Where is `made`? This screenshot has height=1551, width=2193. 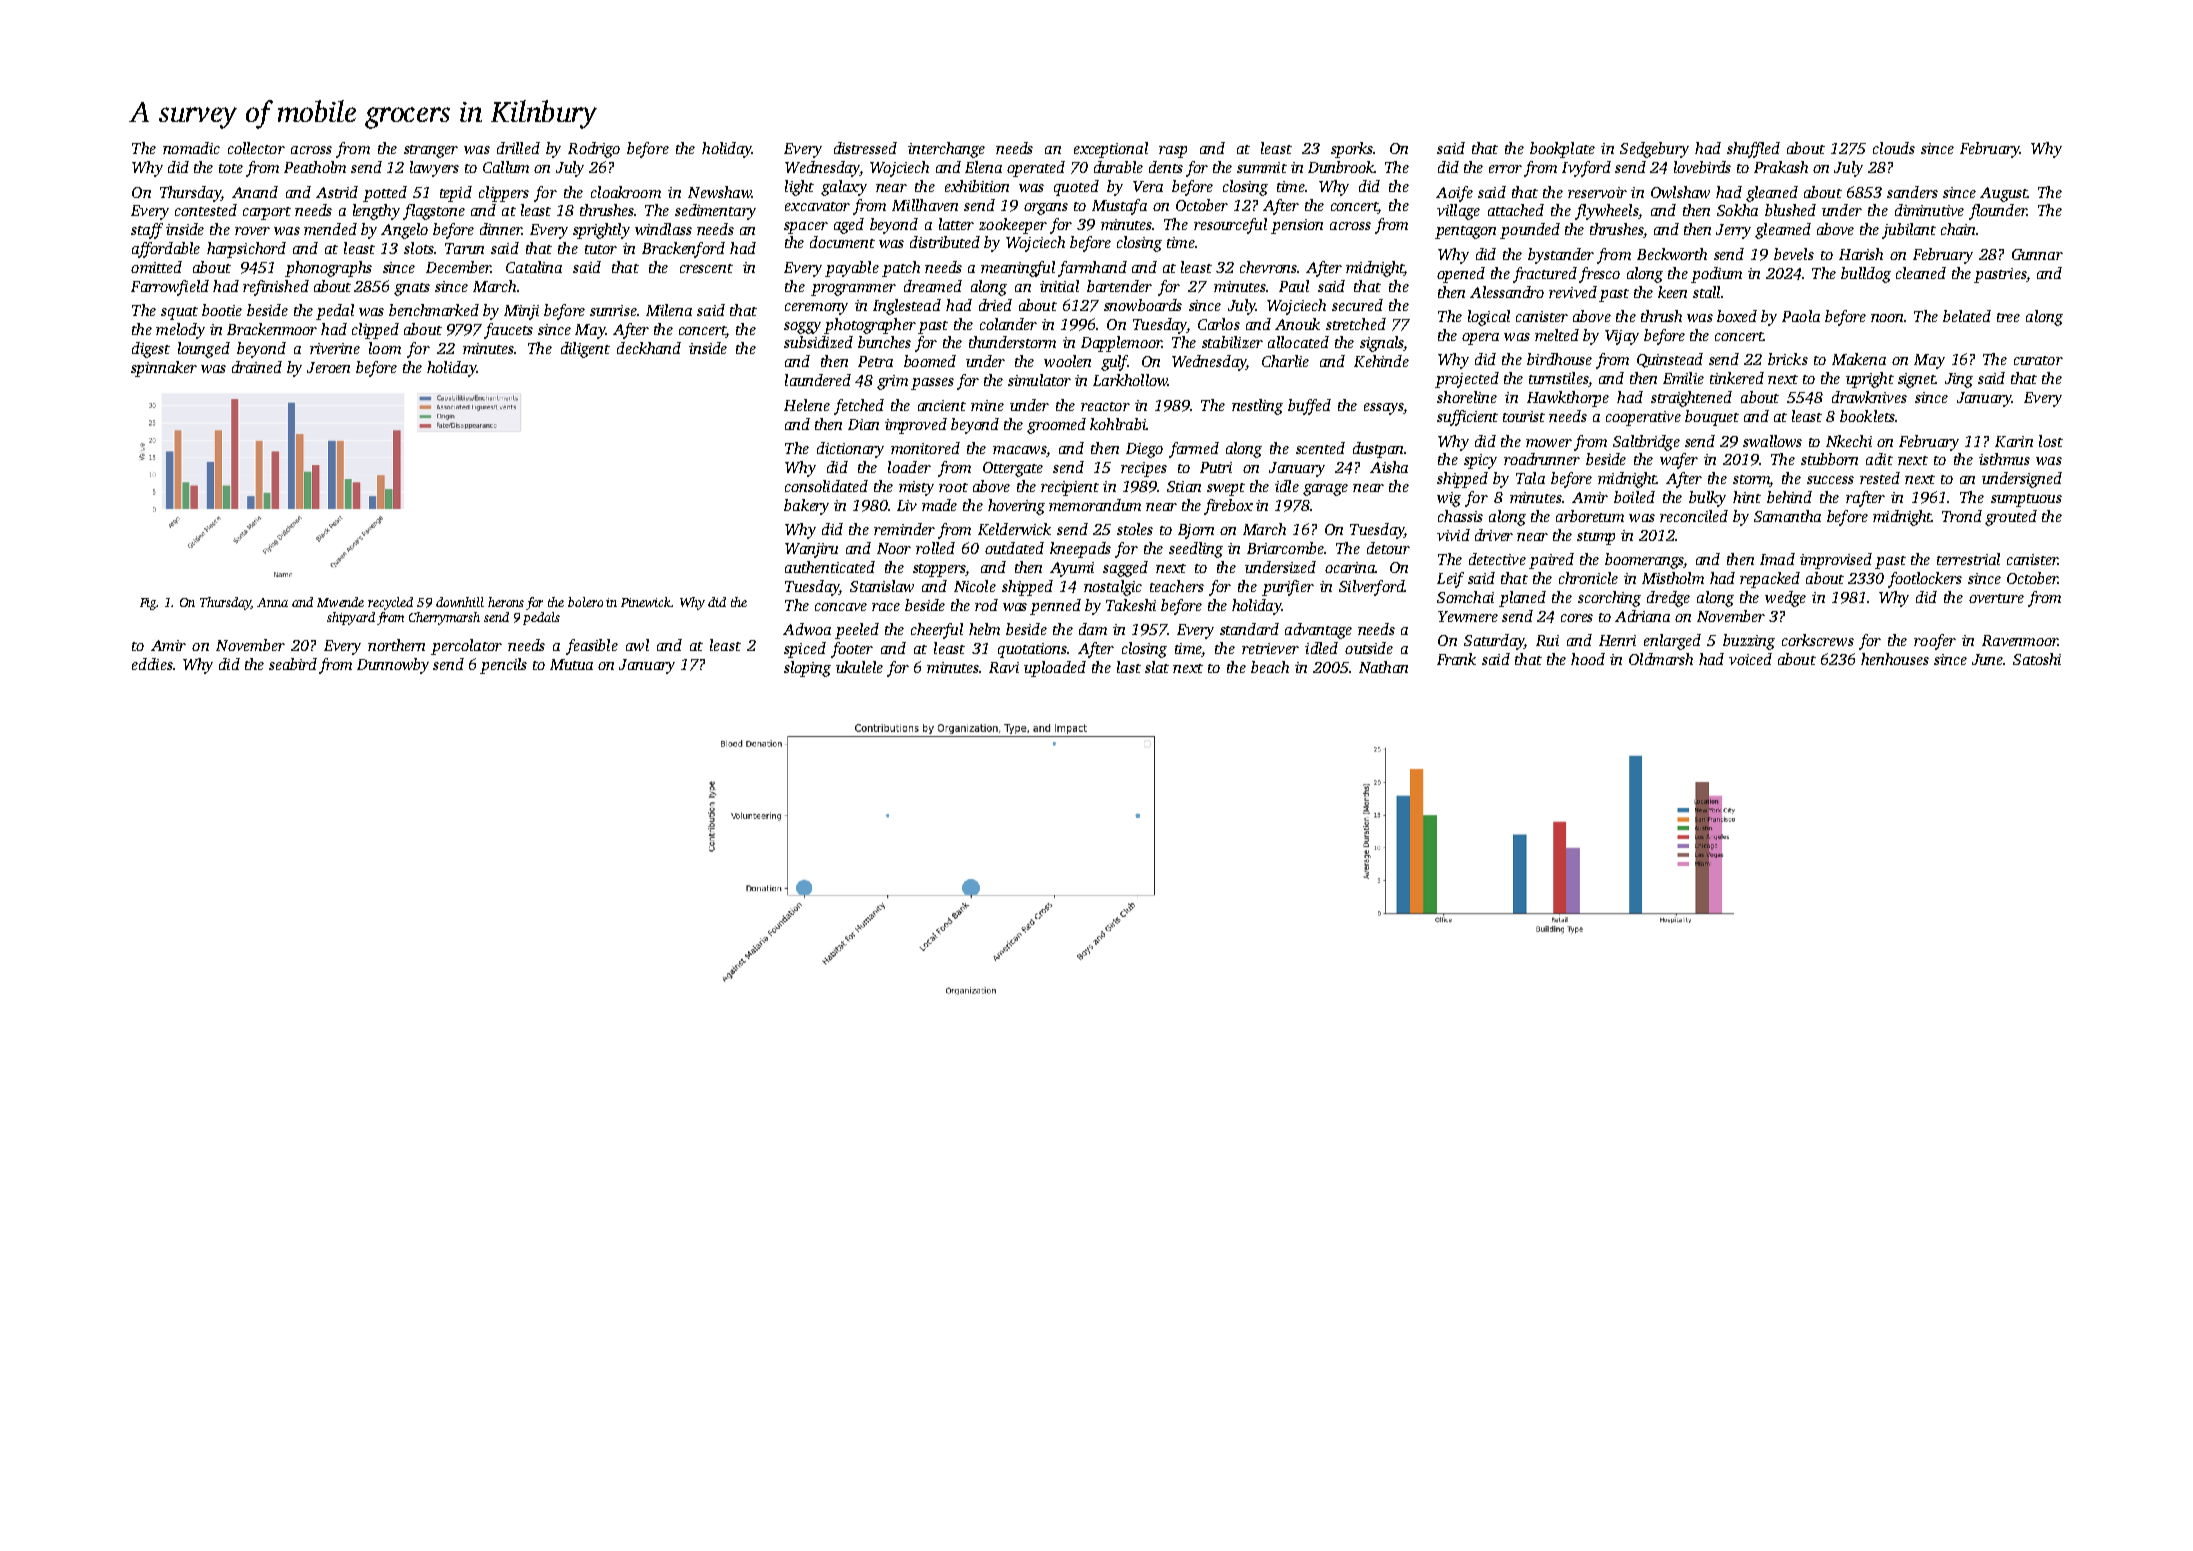
made is located at coordinates (939, 505).
